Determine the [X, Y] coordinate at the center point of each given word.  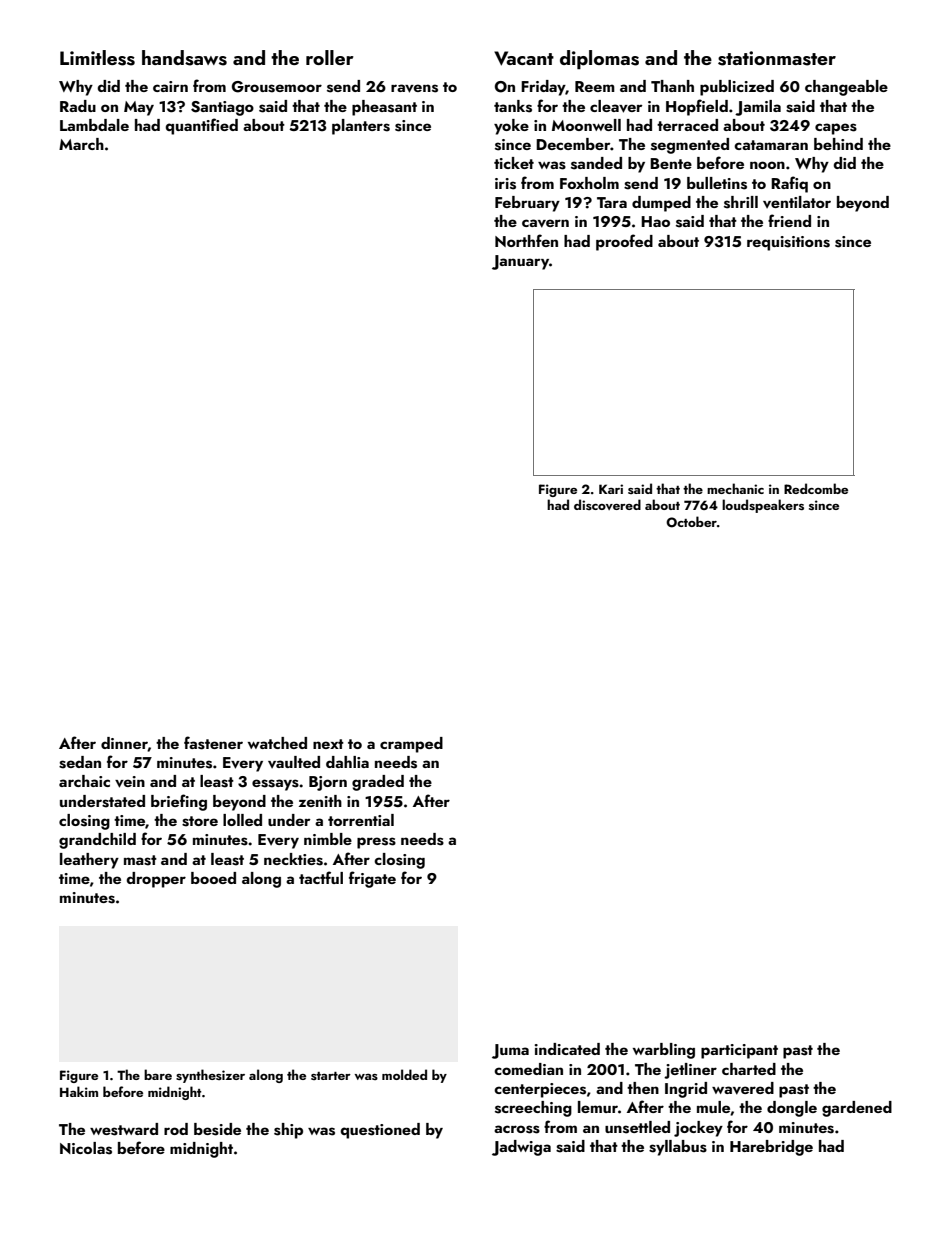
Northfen [526, 240]
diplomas [599, 59]
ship [288, 1131]
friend [789, 220]
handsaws [184, 58]
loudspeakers [763, 506]
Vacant [524, 58]
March [81, 144]
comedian [528, 1069]
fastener [213, 743]
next [328, 744]
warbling [664, 1051]
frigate [372, 879]
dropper [156, 880]
